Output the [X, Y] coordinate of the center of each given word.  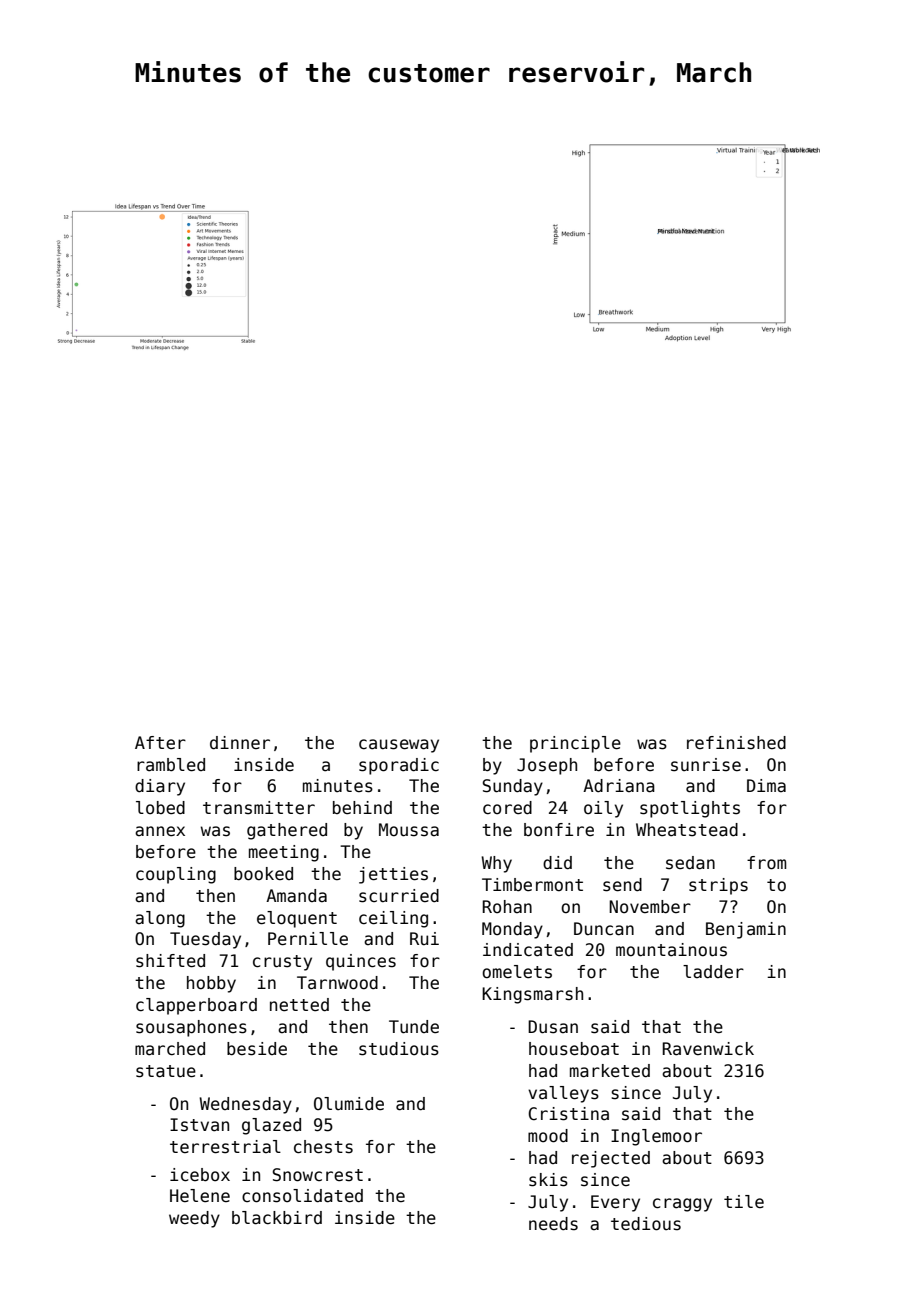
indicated [528, 950]
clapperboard [196, 1006]
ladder [713, 972]
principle [575, 744]
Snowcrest [318, 1175]
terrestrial [225, 1147]
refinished [736, 743]
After [160, 743]
